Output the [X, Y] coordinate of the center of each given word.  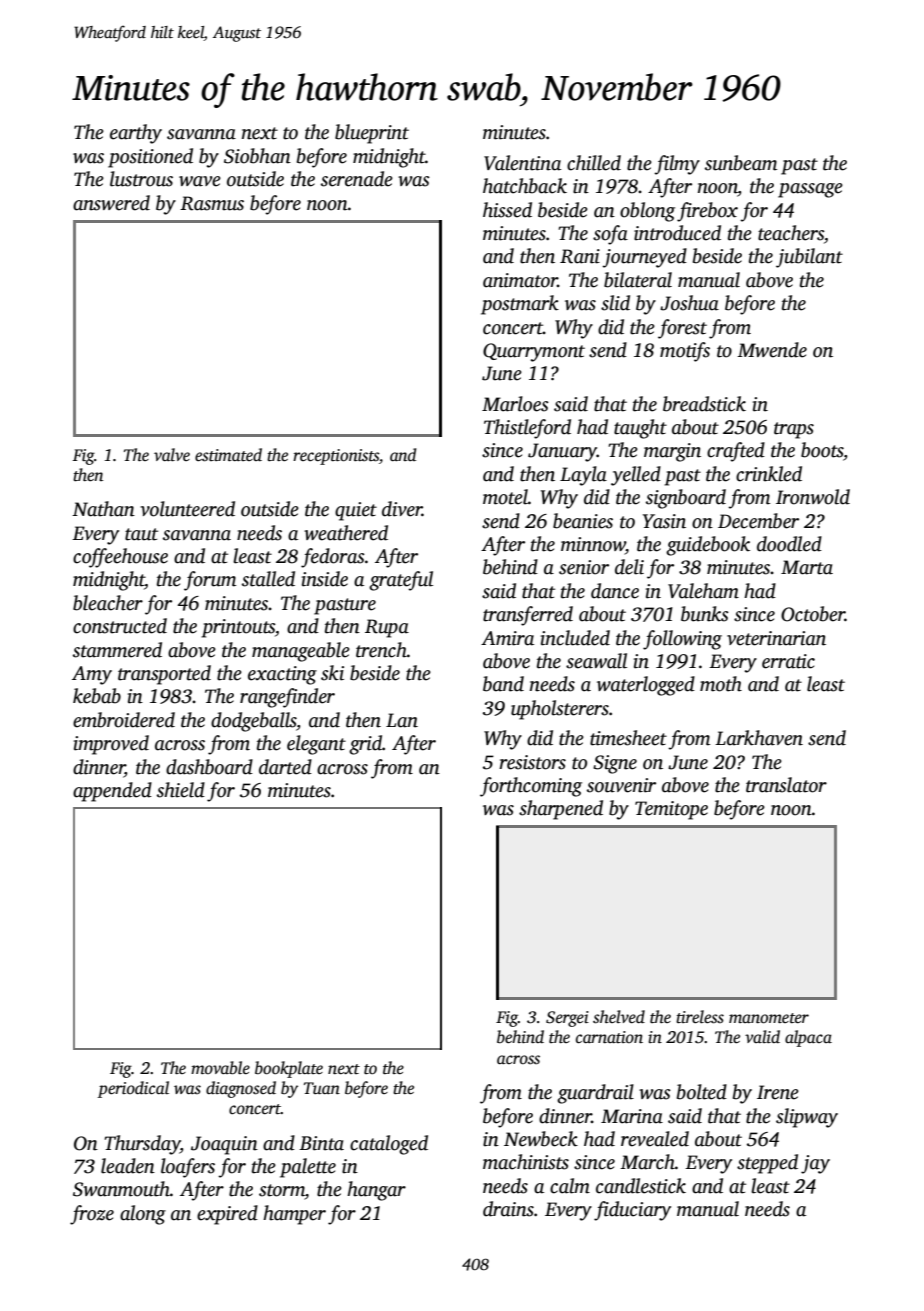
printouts [238, 628]
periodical [133, 1089]
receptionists [336, 457]
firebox [707, 212]
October [813, 614]
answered [111, 203]
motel [505, 497]
